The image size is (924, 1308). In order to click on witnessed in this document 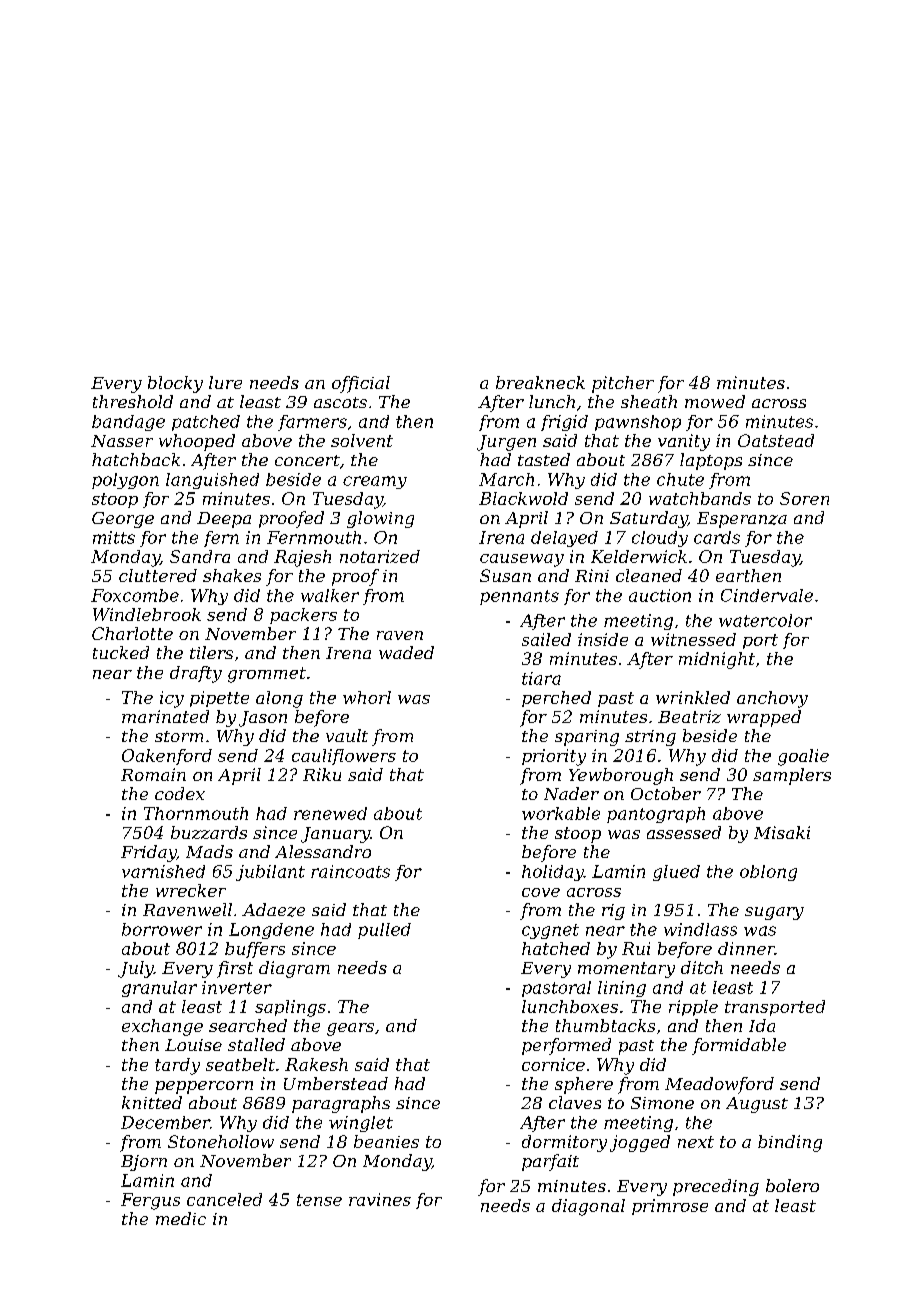, I will do `click(693, 639)`.
